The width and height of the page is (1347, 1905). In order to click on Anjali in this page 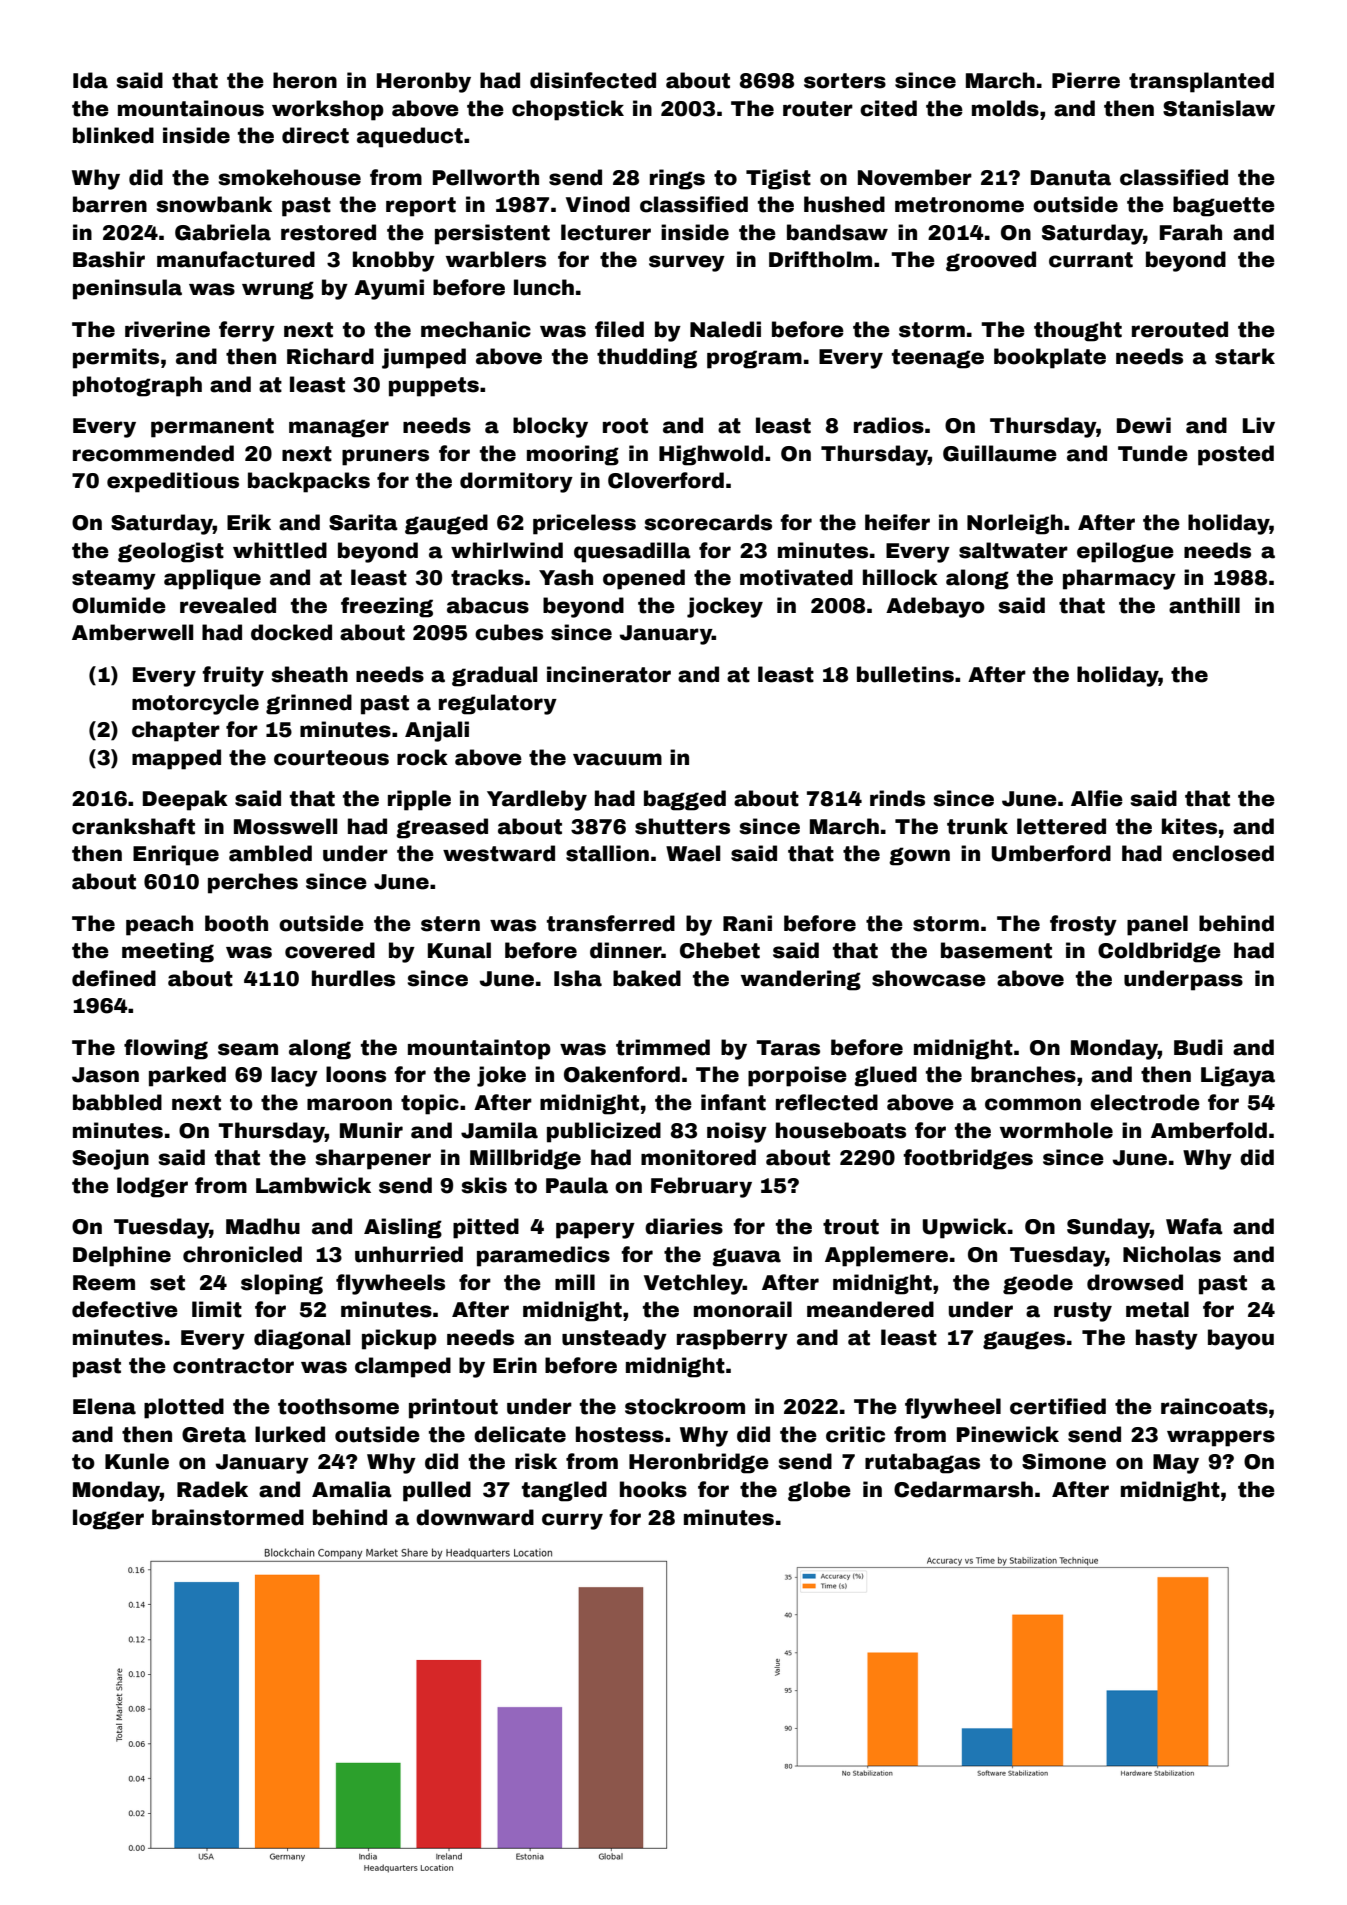, I will do `click(437, 731)`.
